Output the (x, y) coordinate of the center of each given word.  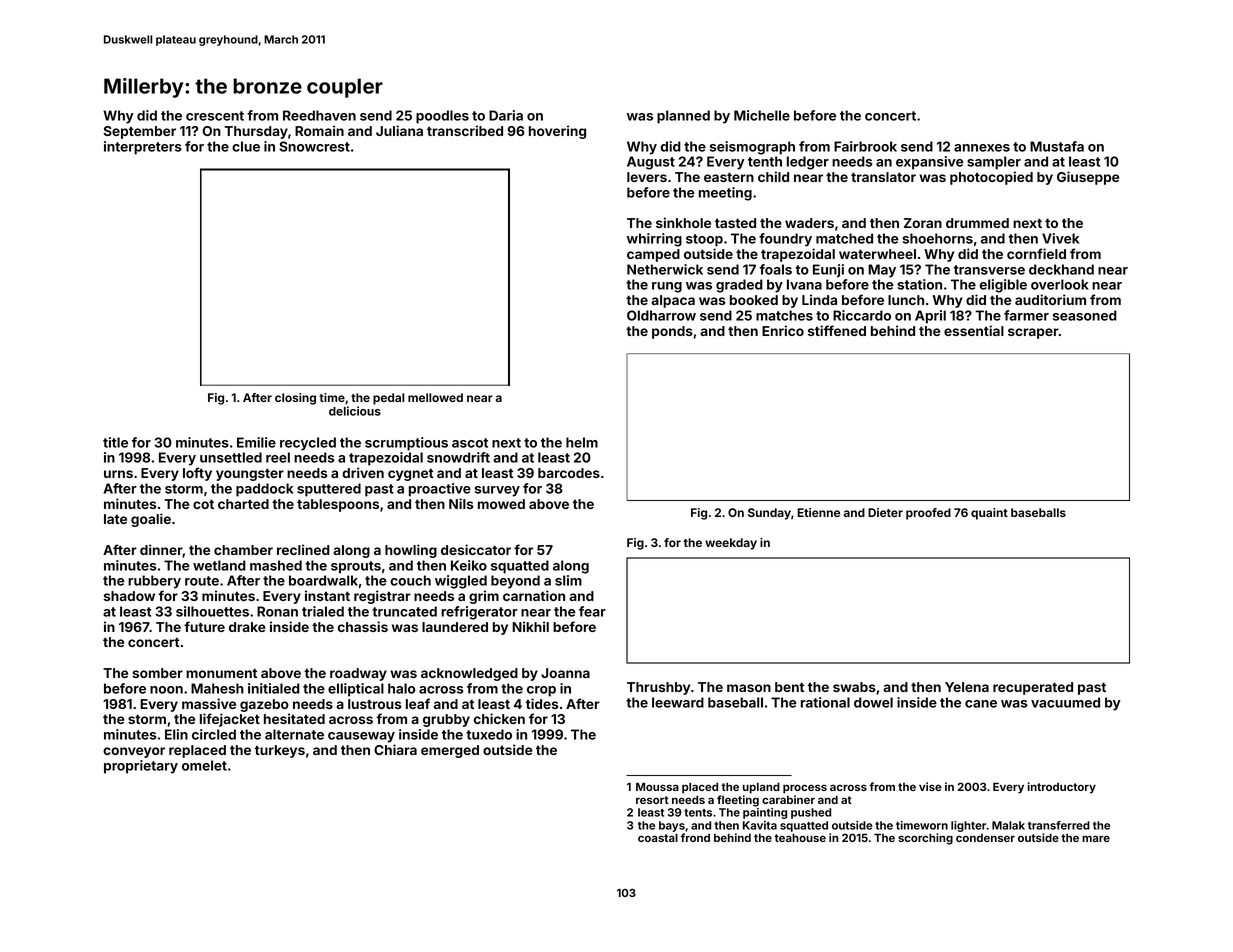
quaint (989, 514)
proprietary (141, 767)
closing (295, 399)
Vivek (1060, 238)
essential (974, 330)
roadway (358, 674)
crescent (215, 116)
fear (592, 611)
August (651, 163)
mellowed (435, 397)
